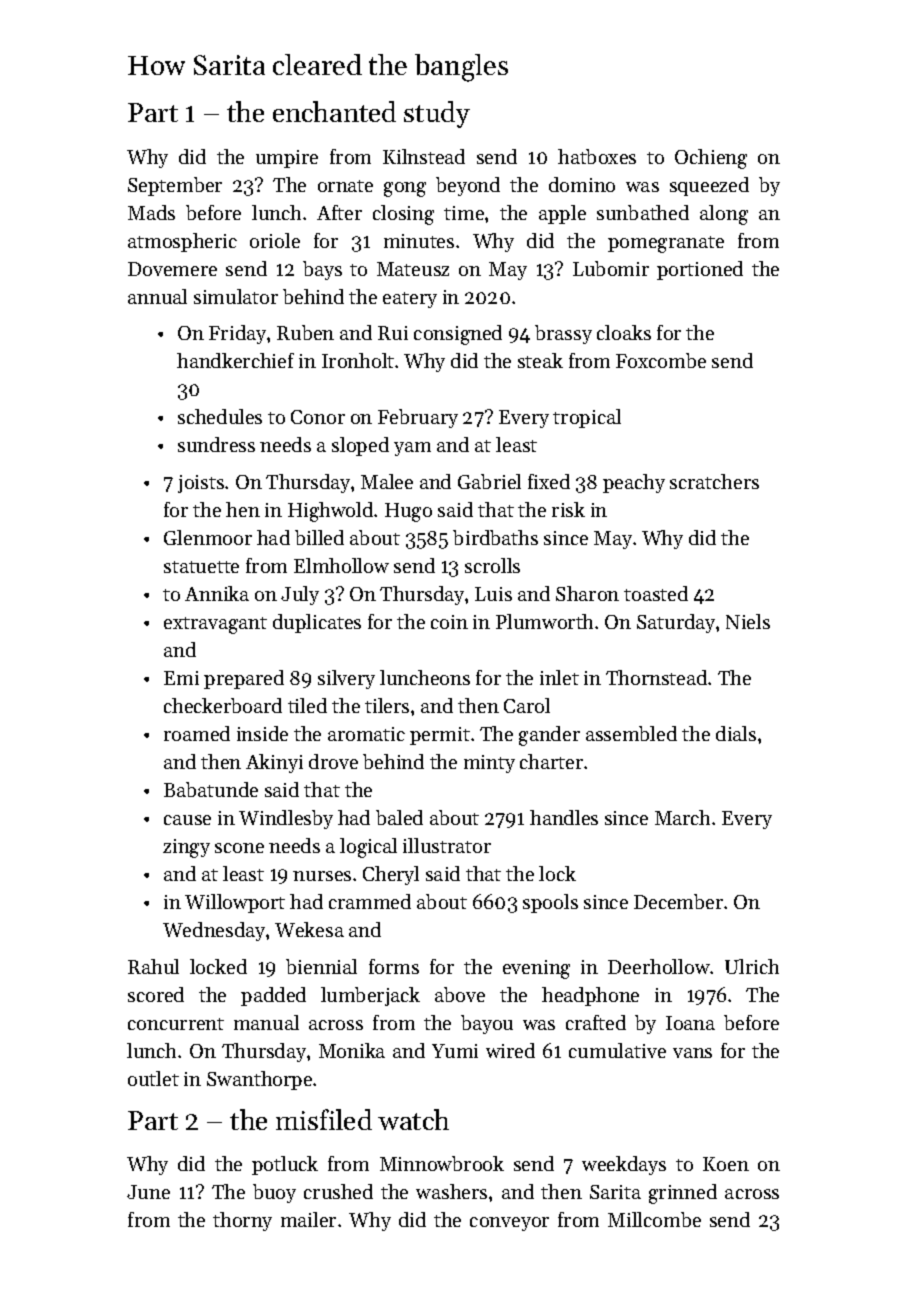 This screenshot has height=1316, width=908. What do you see at coordinates (634, 483) in the screenshot?
I see `peachy` at bounding box center [634, 483].
